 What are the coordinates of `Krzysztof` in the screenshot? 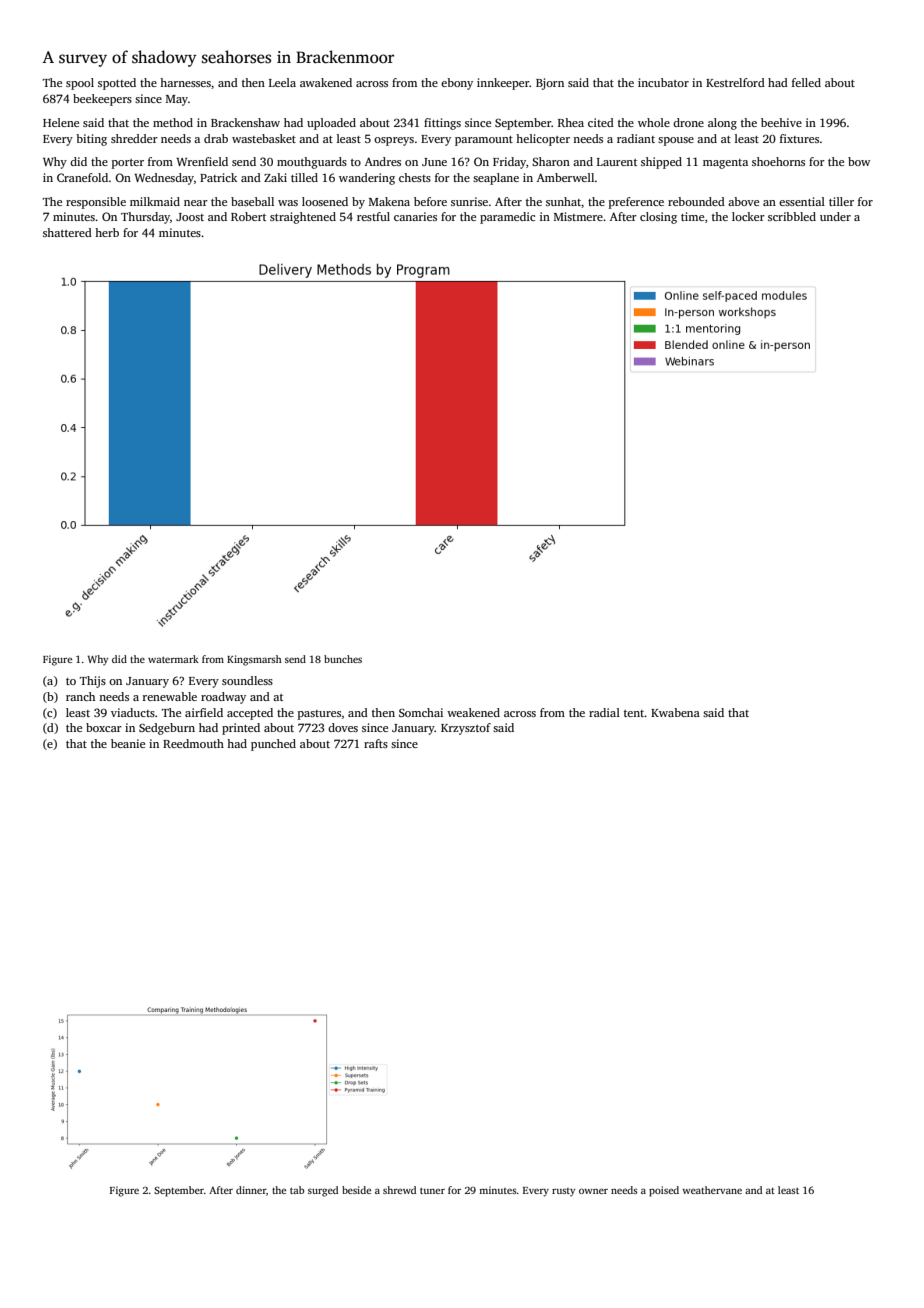 It's located at (466, 729).
